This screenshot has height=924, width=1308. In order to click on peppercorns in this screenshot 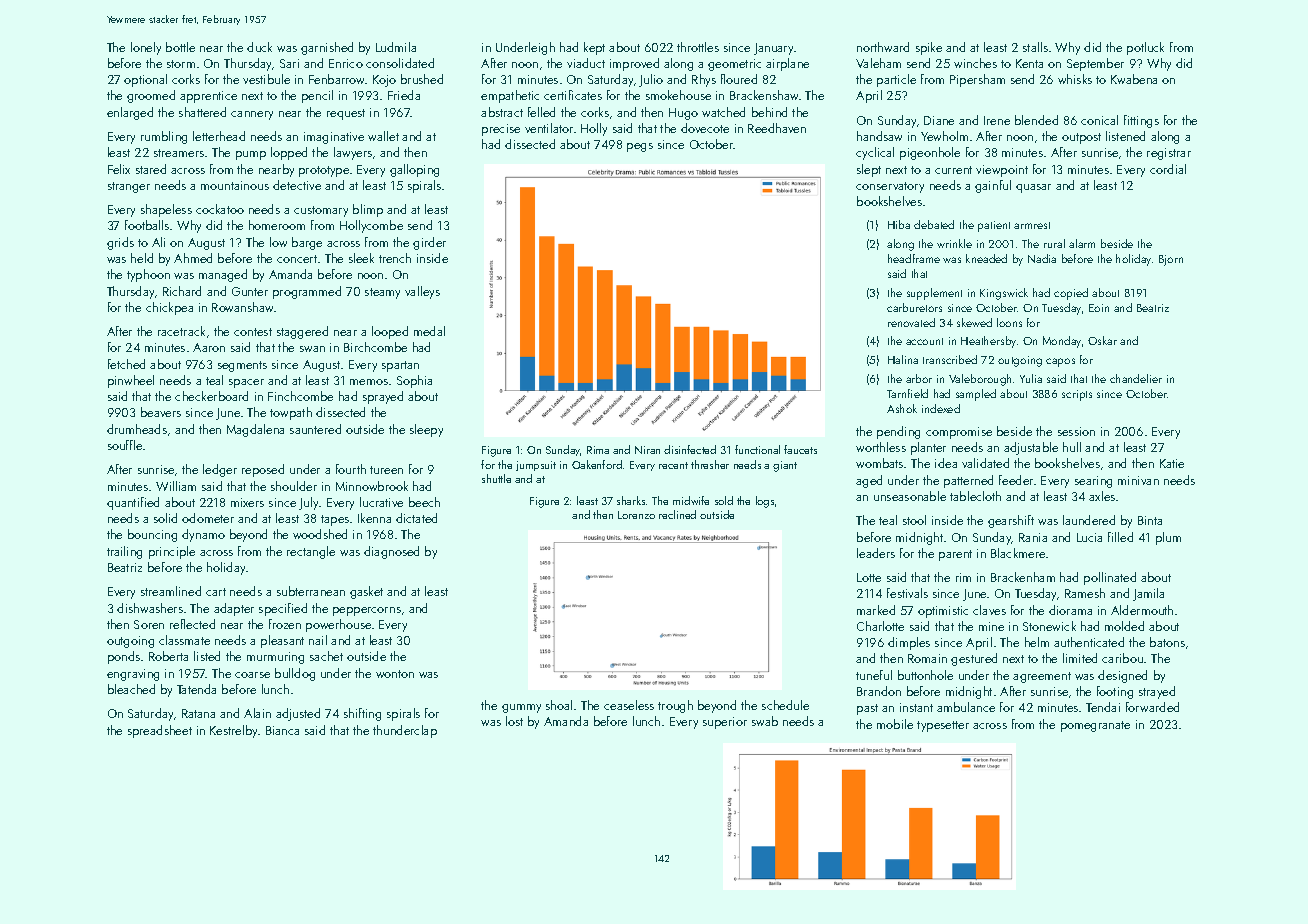, I will do `click(367, 611)`.
